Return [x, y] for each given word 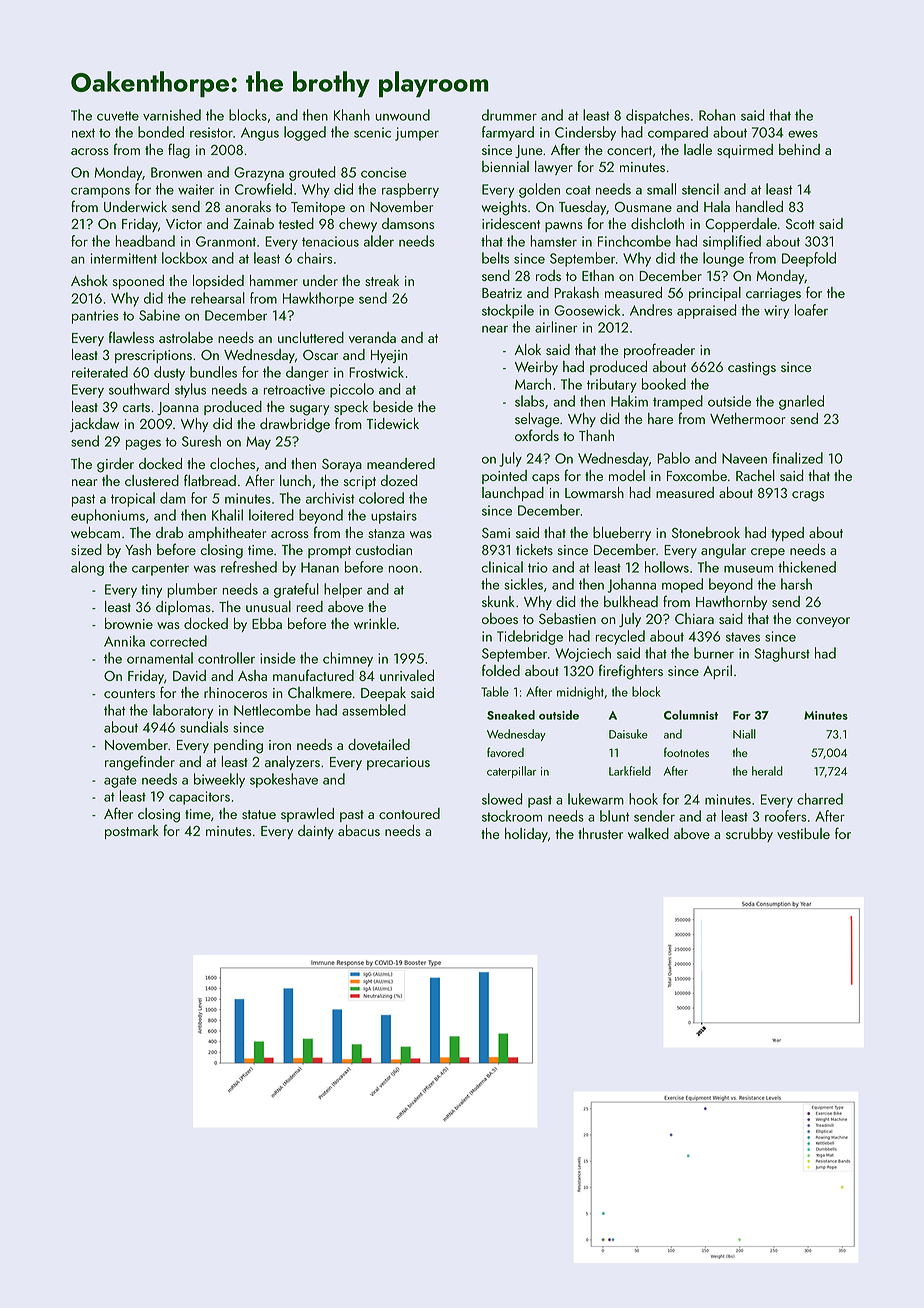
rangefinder [140, 763]
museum [748, 569]
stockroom [512, 816]
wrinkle [375, 623]
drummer [509, 115]
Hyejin [389, 356]
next [83, 133]
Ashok [89, 280]
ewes [803, 134]
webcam [95, 532]
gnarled [801, 402]
